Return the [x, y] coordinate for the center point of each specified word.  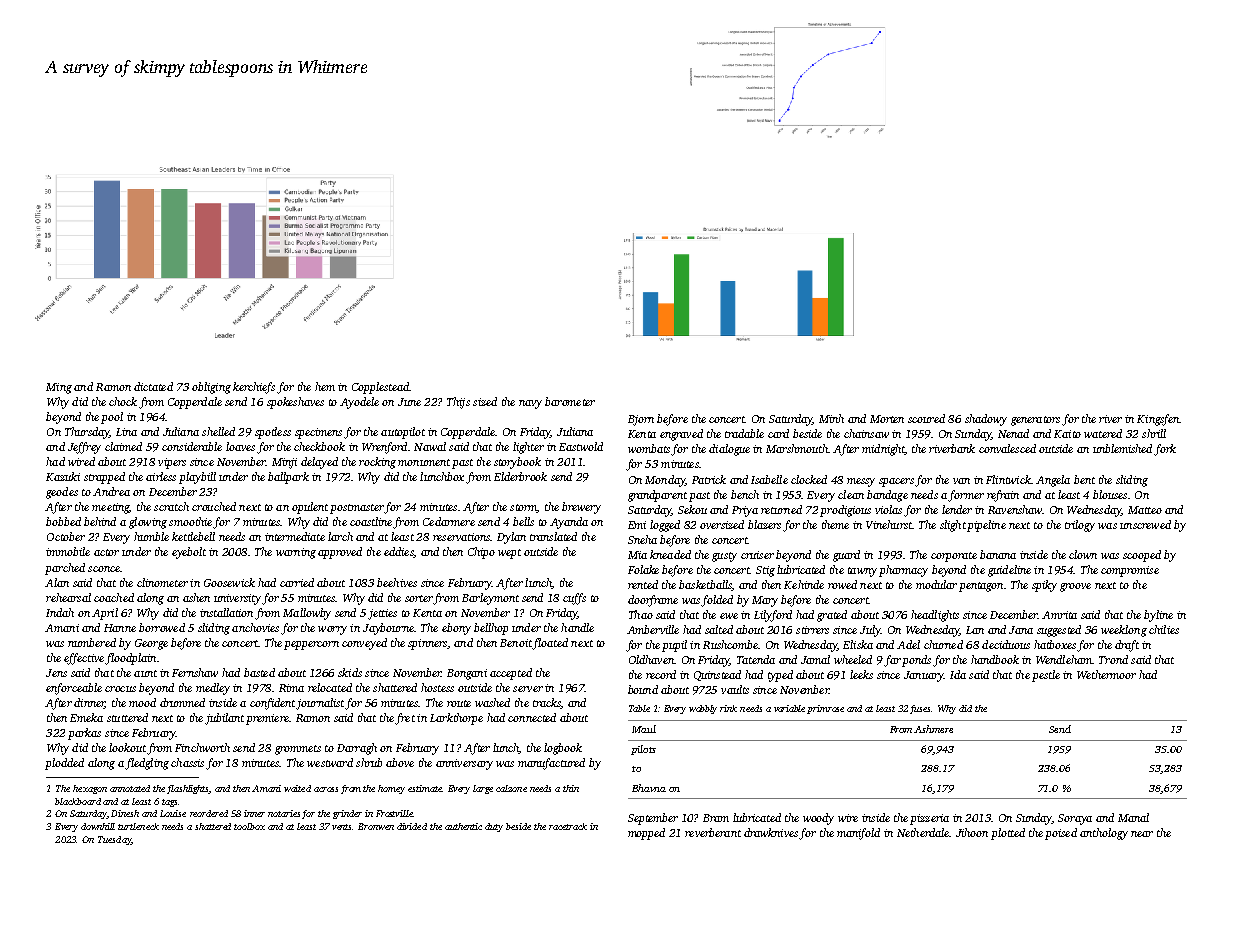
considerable [192, 446]
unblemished [1122, 448]
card [778, 433]
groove [1075, 587]
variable [789, 708]
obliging [211, 388]
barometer [570, 401]
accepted [511, 674]
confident [272, 704]
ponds [916, 661]
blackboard [78, 801]
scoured [926, 418]
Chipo [481, 553]
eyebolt [189, 553]
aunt [145, 673]
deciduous [1006, 644]
